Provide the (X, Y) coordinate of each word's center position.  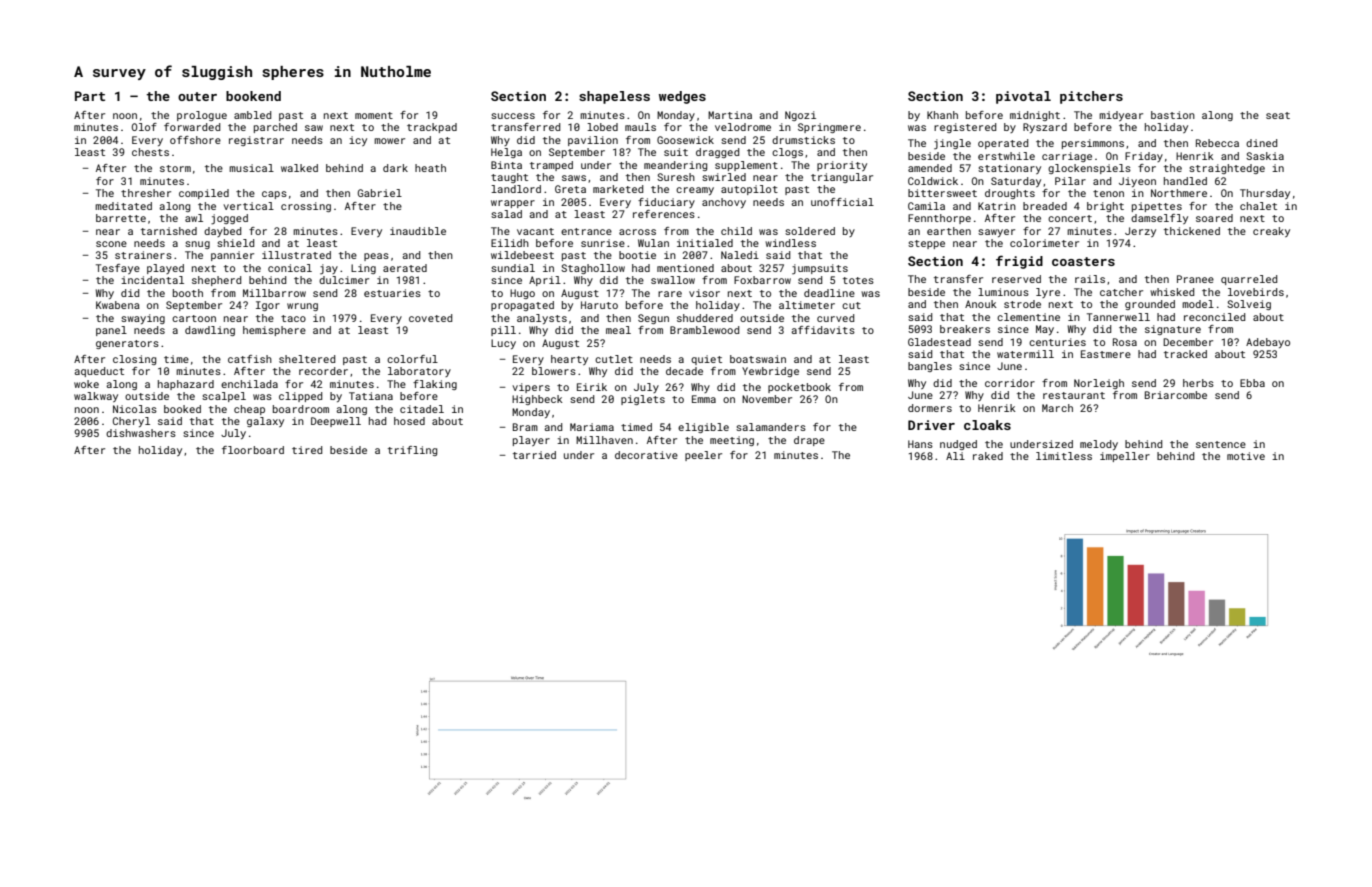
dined (1261, 143)
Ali (955, 456)
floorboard (253, 450)
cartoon (194, 318)
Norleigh (1099, 384)
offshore (195, 140)
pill (503, 331)
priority (842, 166)
